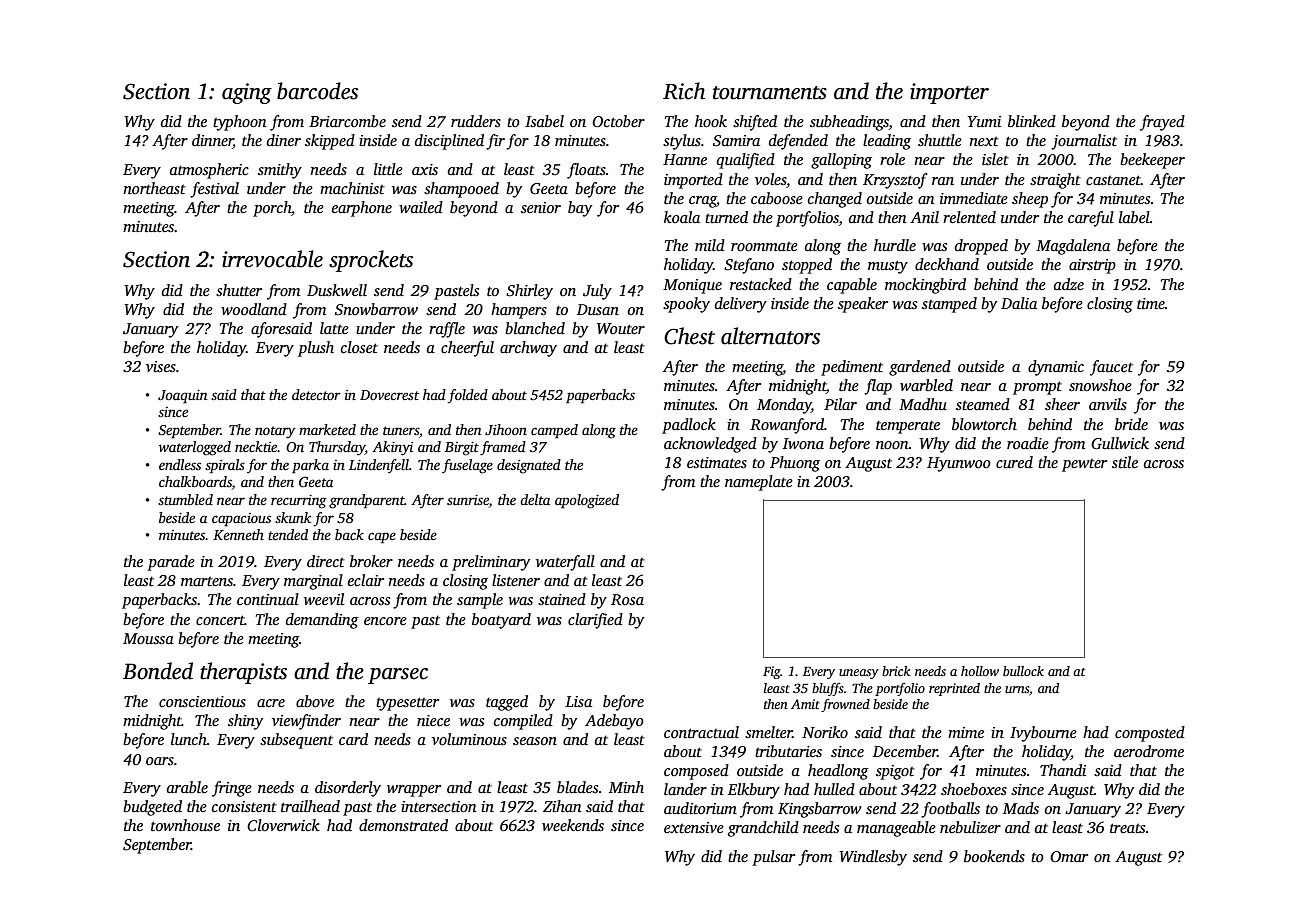 This image has height=924, width=1308. What do you see at coordinates (243, 673) in the image?
I see `therapists` at bounding box center [243, 673].
